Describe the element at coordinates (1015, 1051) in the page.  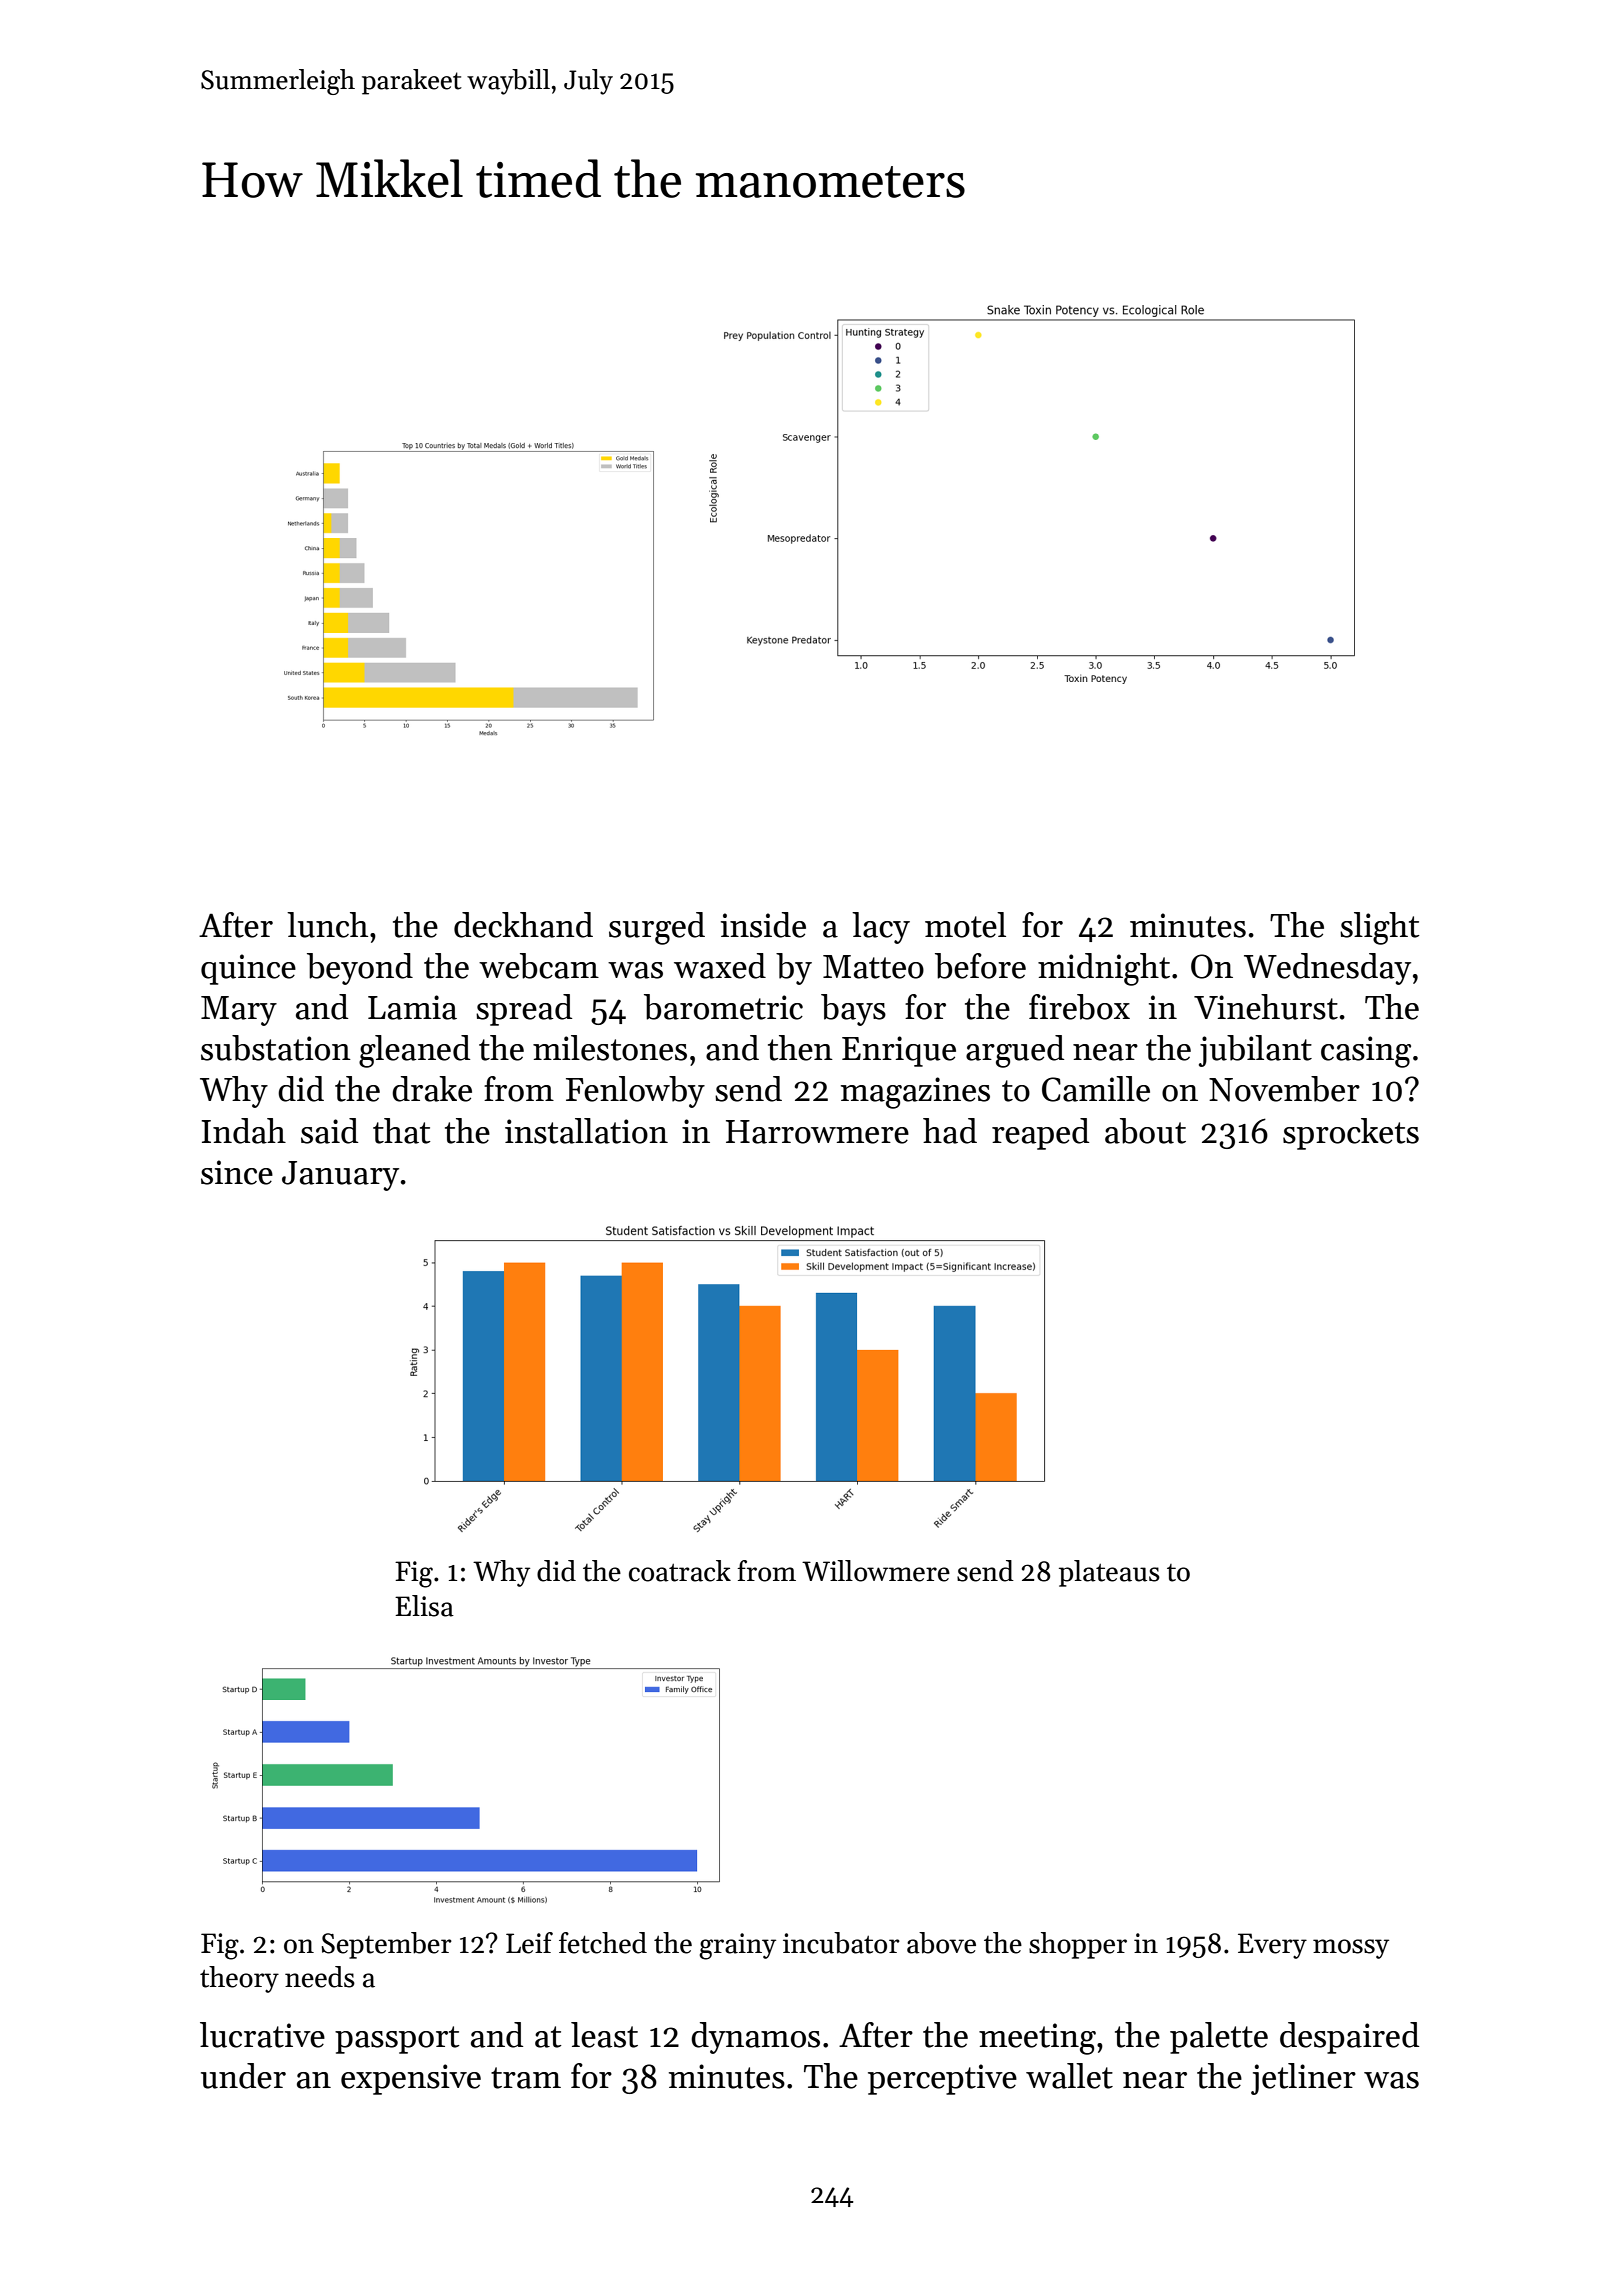
I see `argued` at that location.
